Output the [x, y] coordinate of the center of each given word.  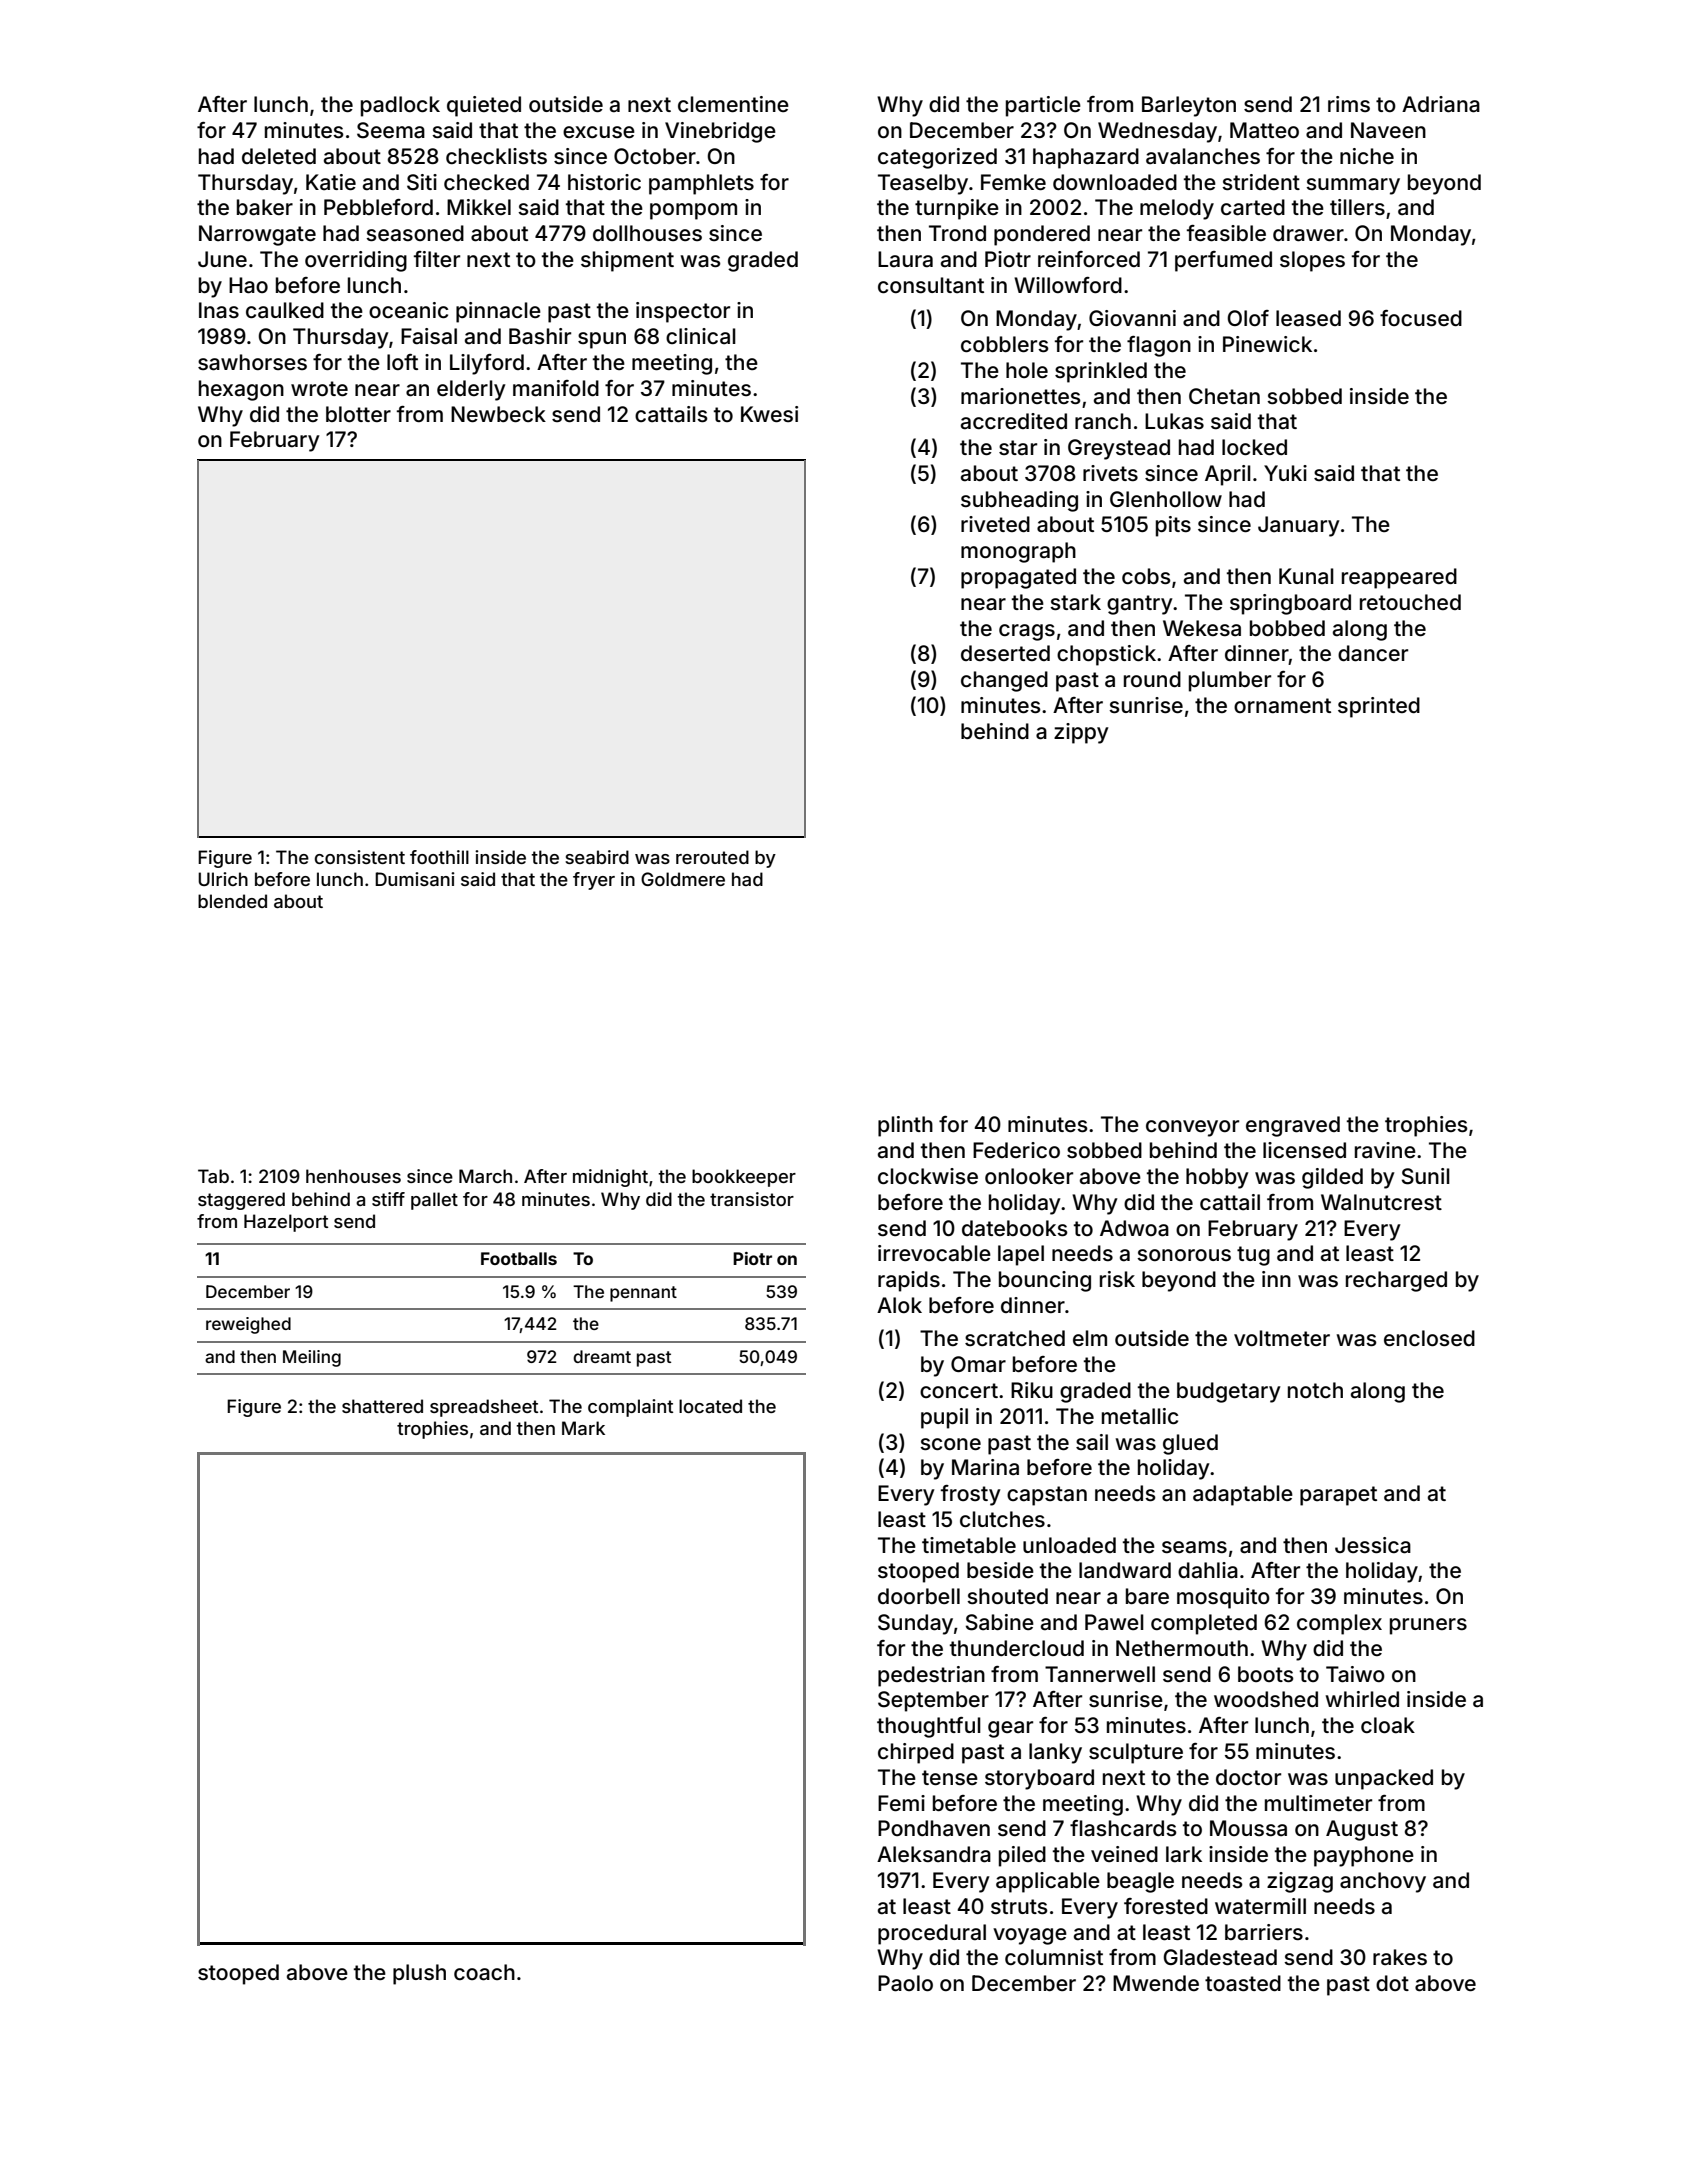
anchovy [1383, 1882]
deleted [279, 156]
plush [419, 1974]
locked [1254, 447]
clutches [1002, 1519]
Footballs [519, 1258]
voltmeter [1282, 1338]
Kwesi [769, 414]
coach [484, 1972]
